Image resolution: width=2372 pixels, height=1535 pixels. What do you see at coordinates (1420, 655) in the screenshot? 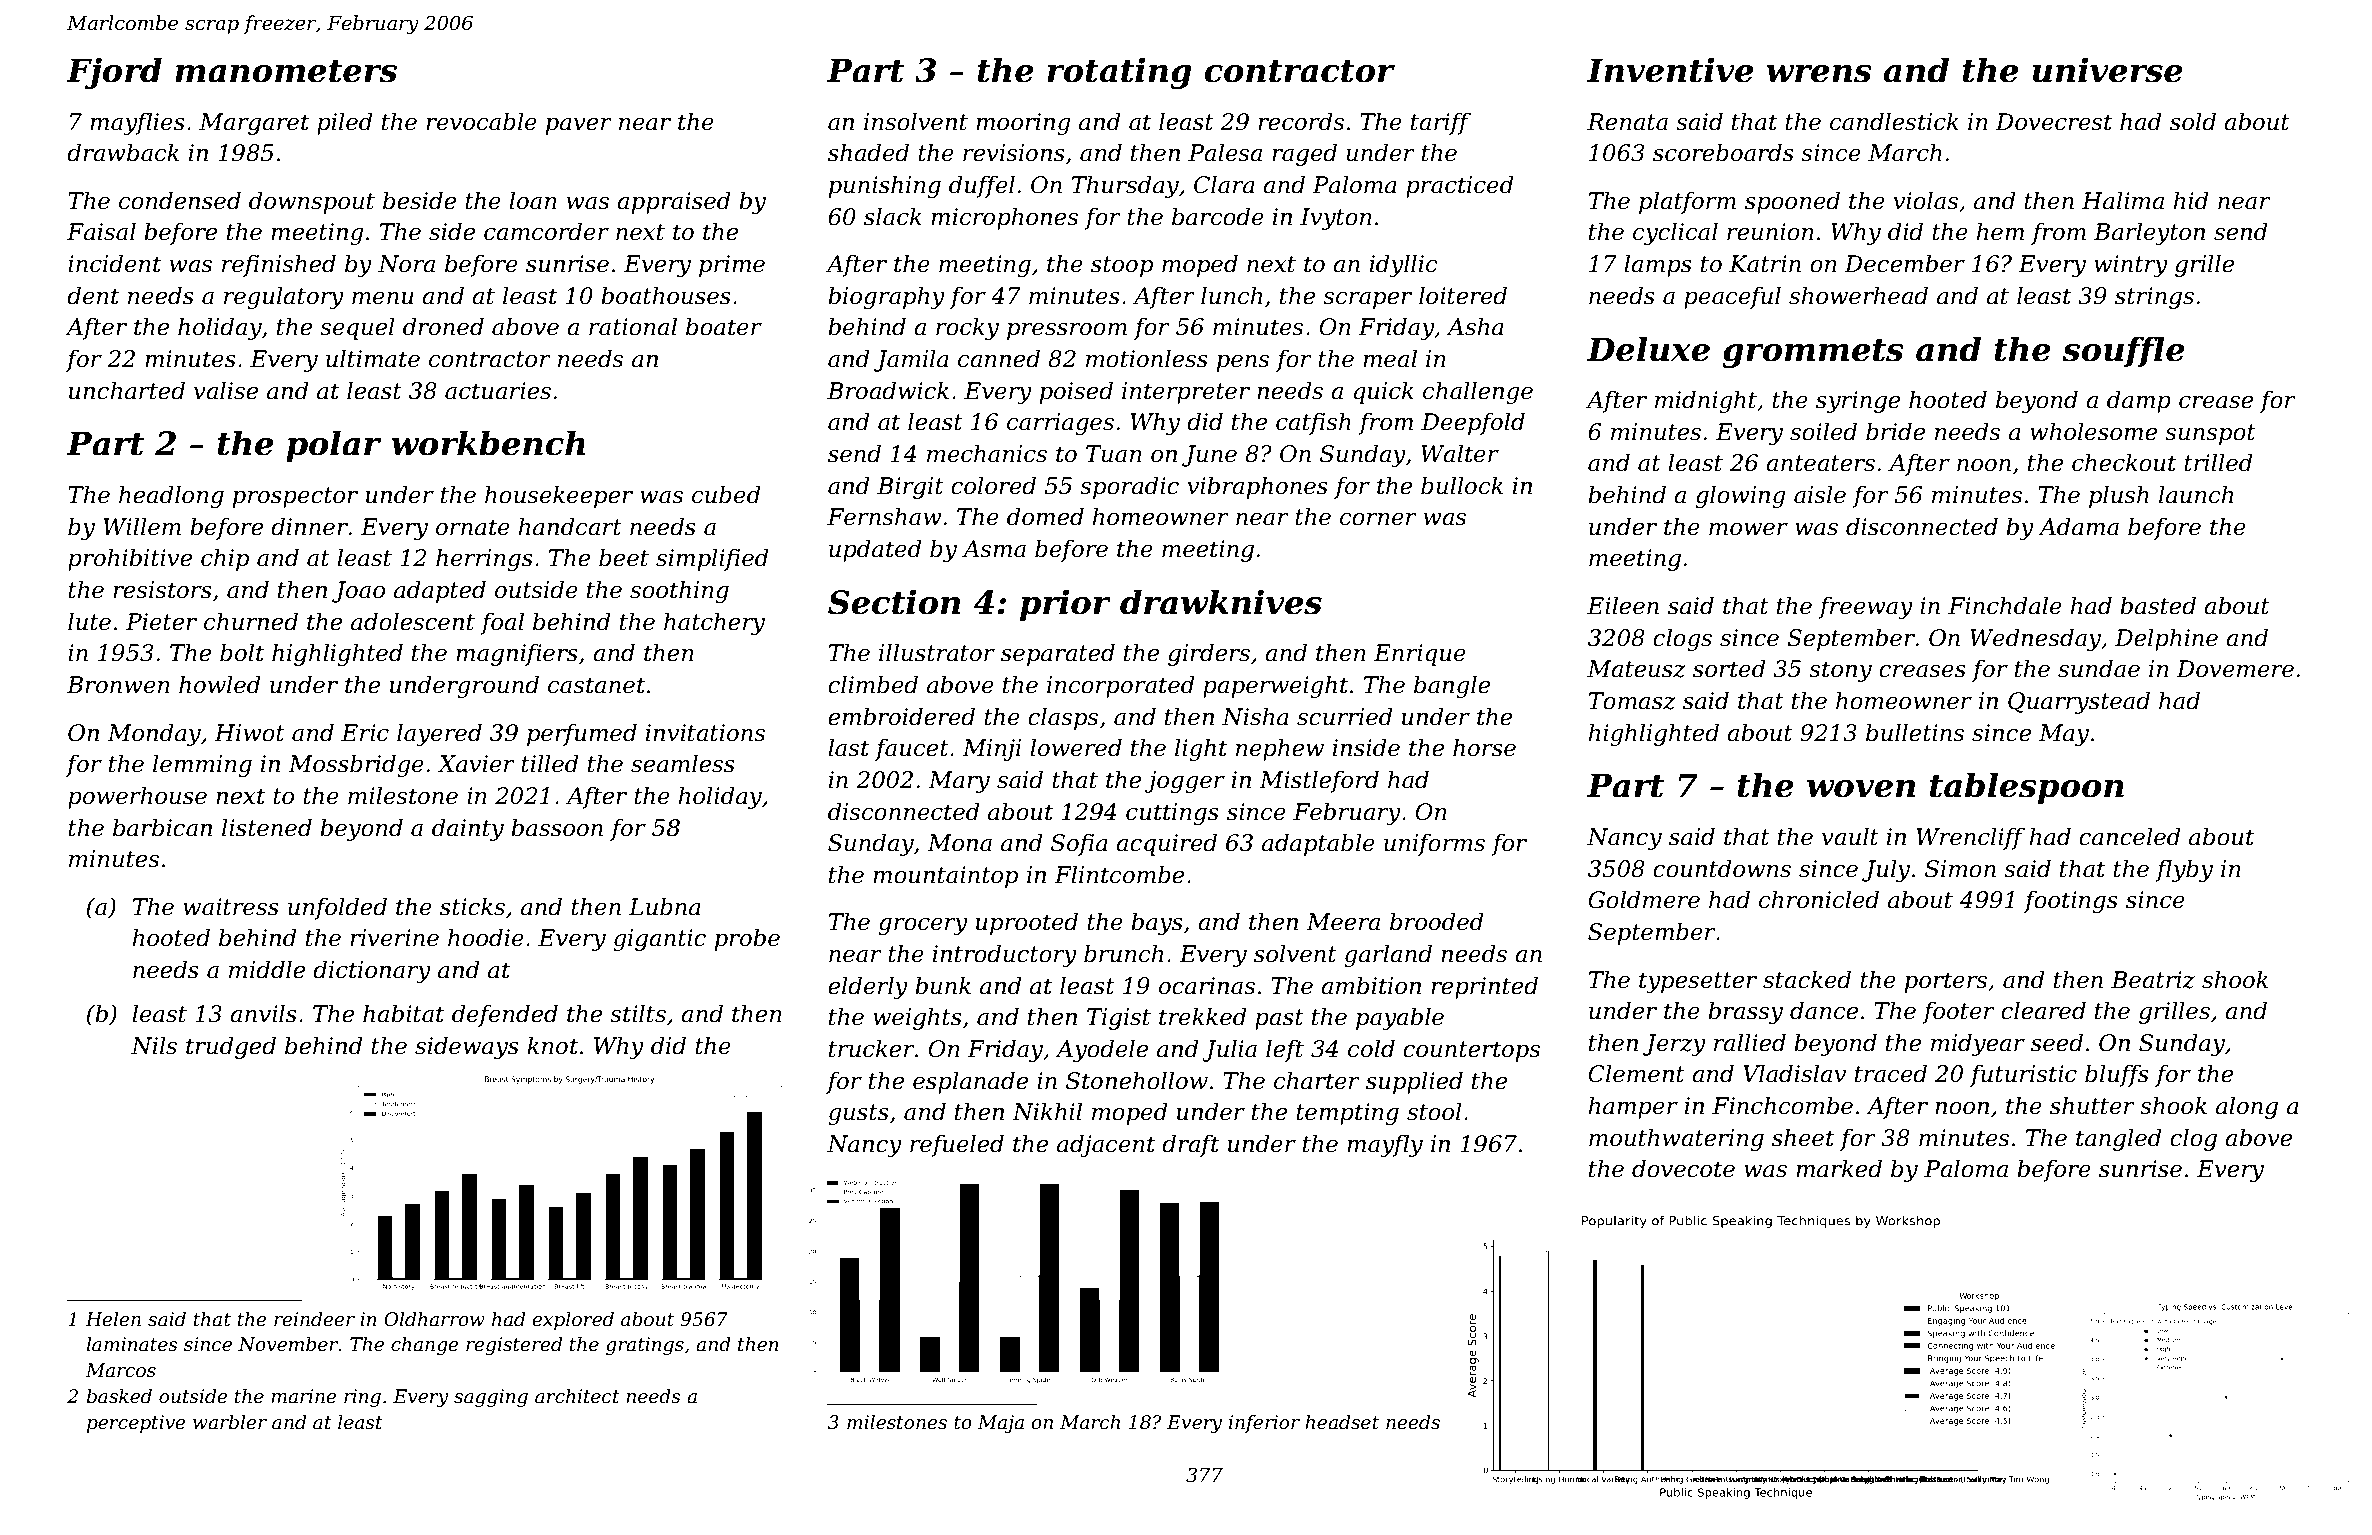
I see `Enrique` at bounding box center [1420, 655].
